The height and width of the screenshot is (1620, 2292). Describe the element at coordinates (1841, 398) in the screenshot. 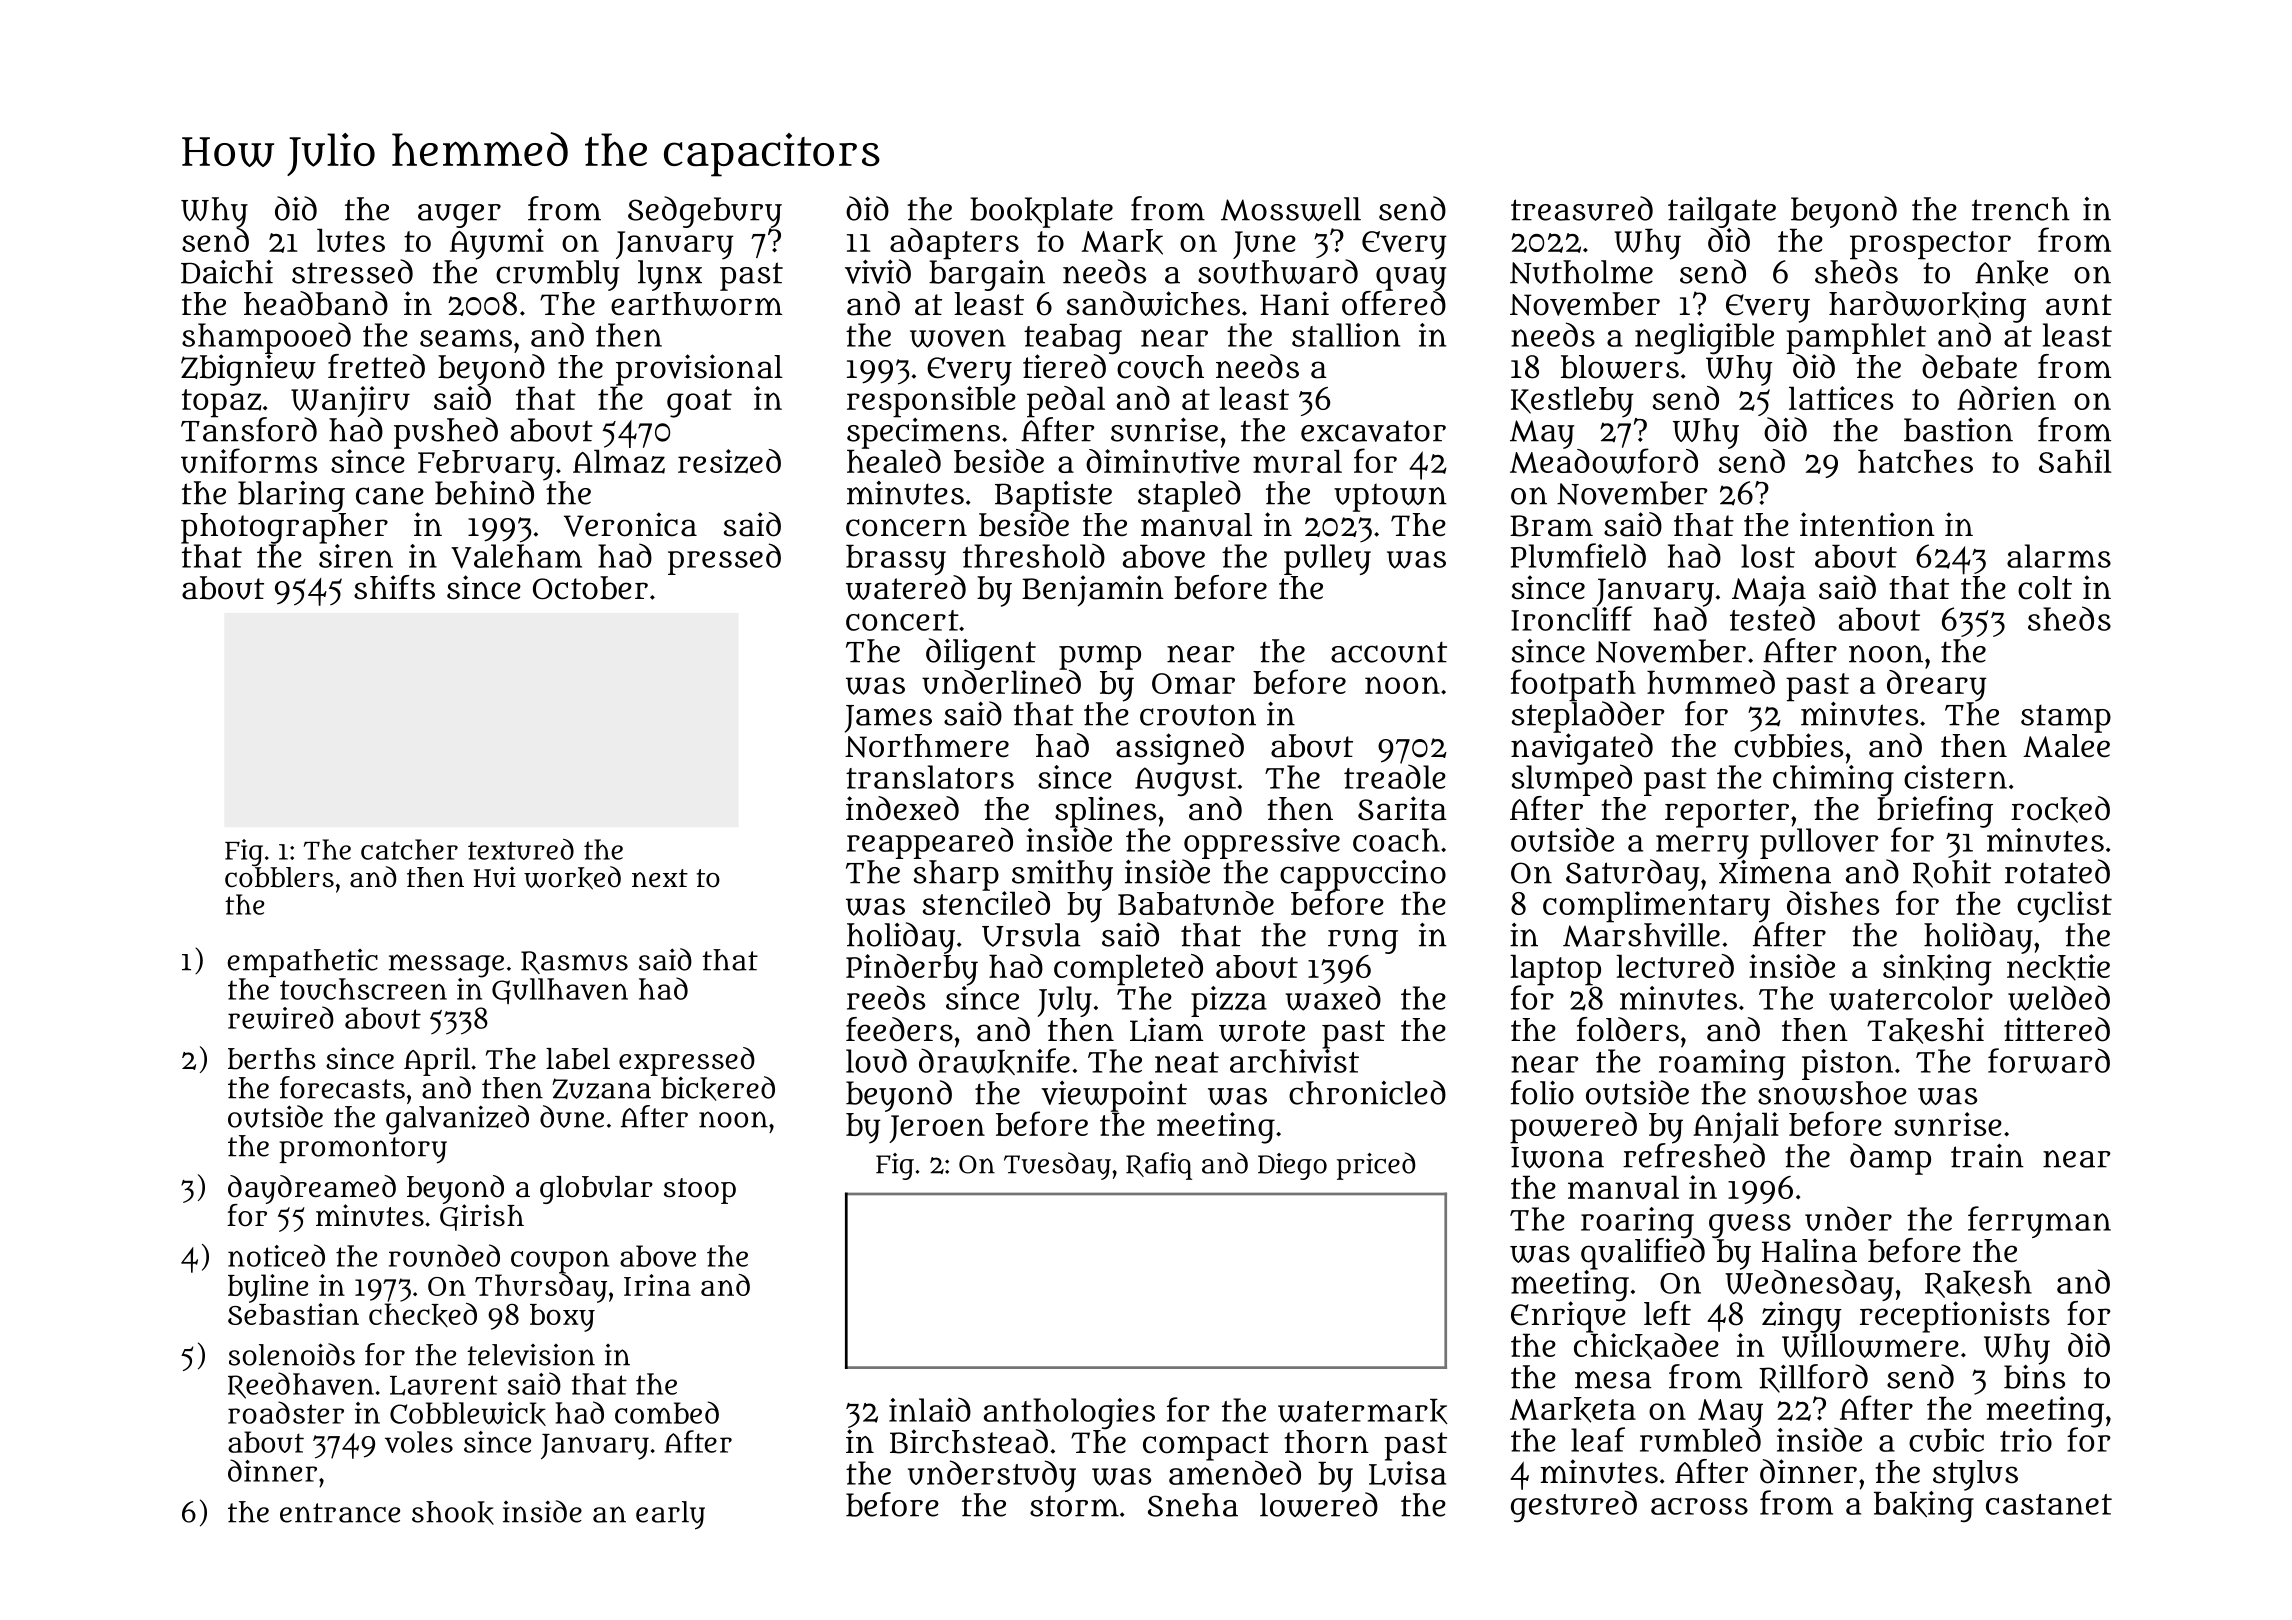

I see `lattices` at that location.
